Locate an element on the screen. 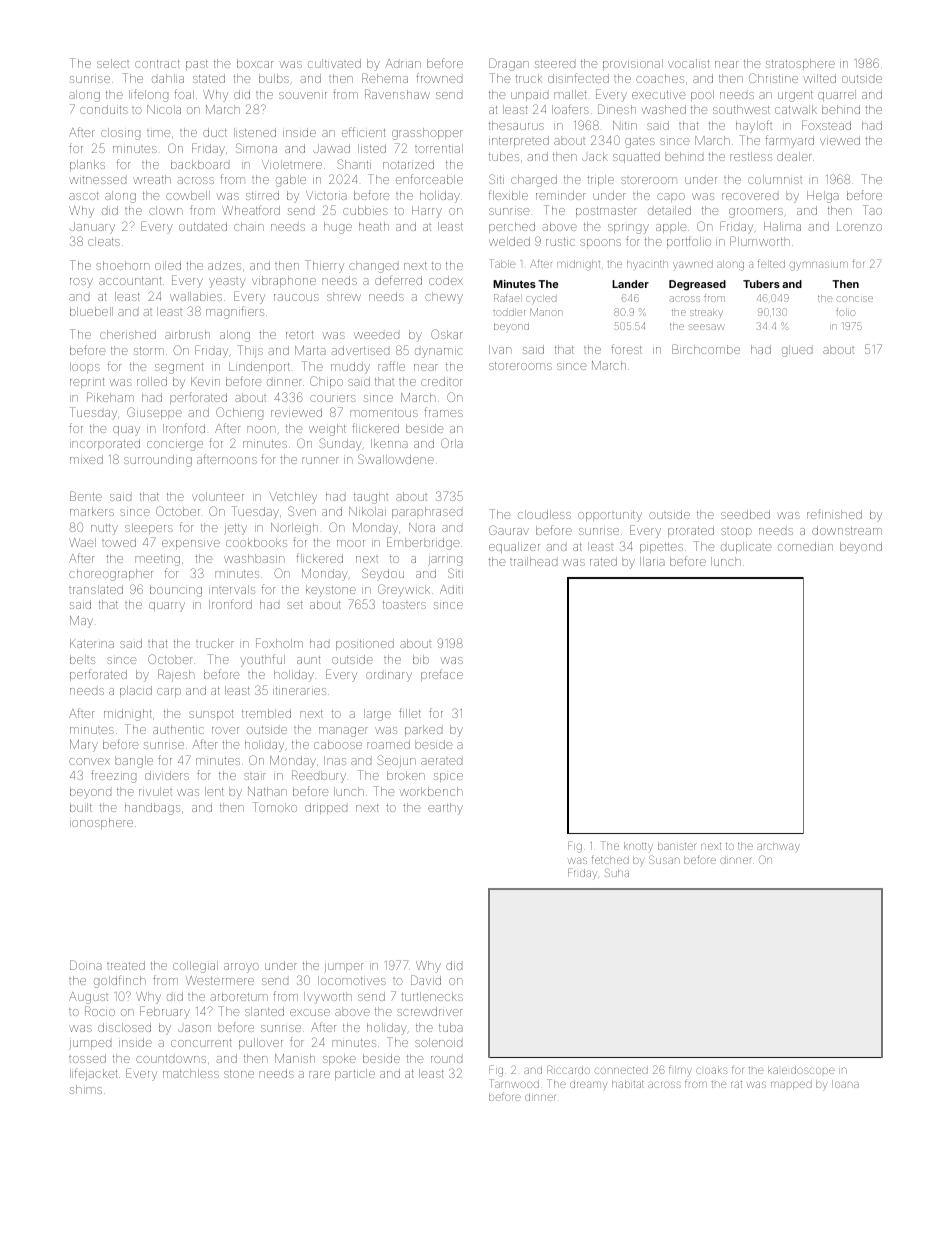 This screenshot has width=952, height=1233. fetched is located at coordinates (610, 859).
